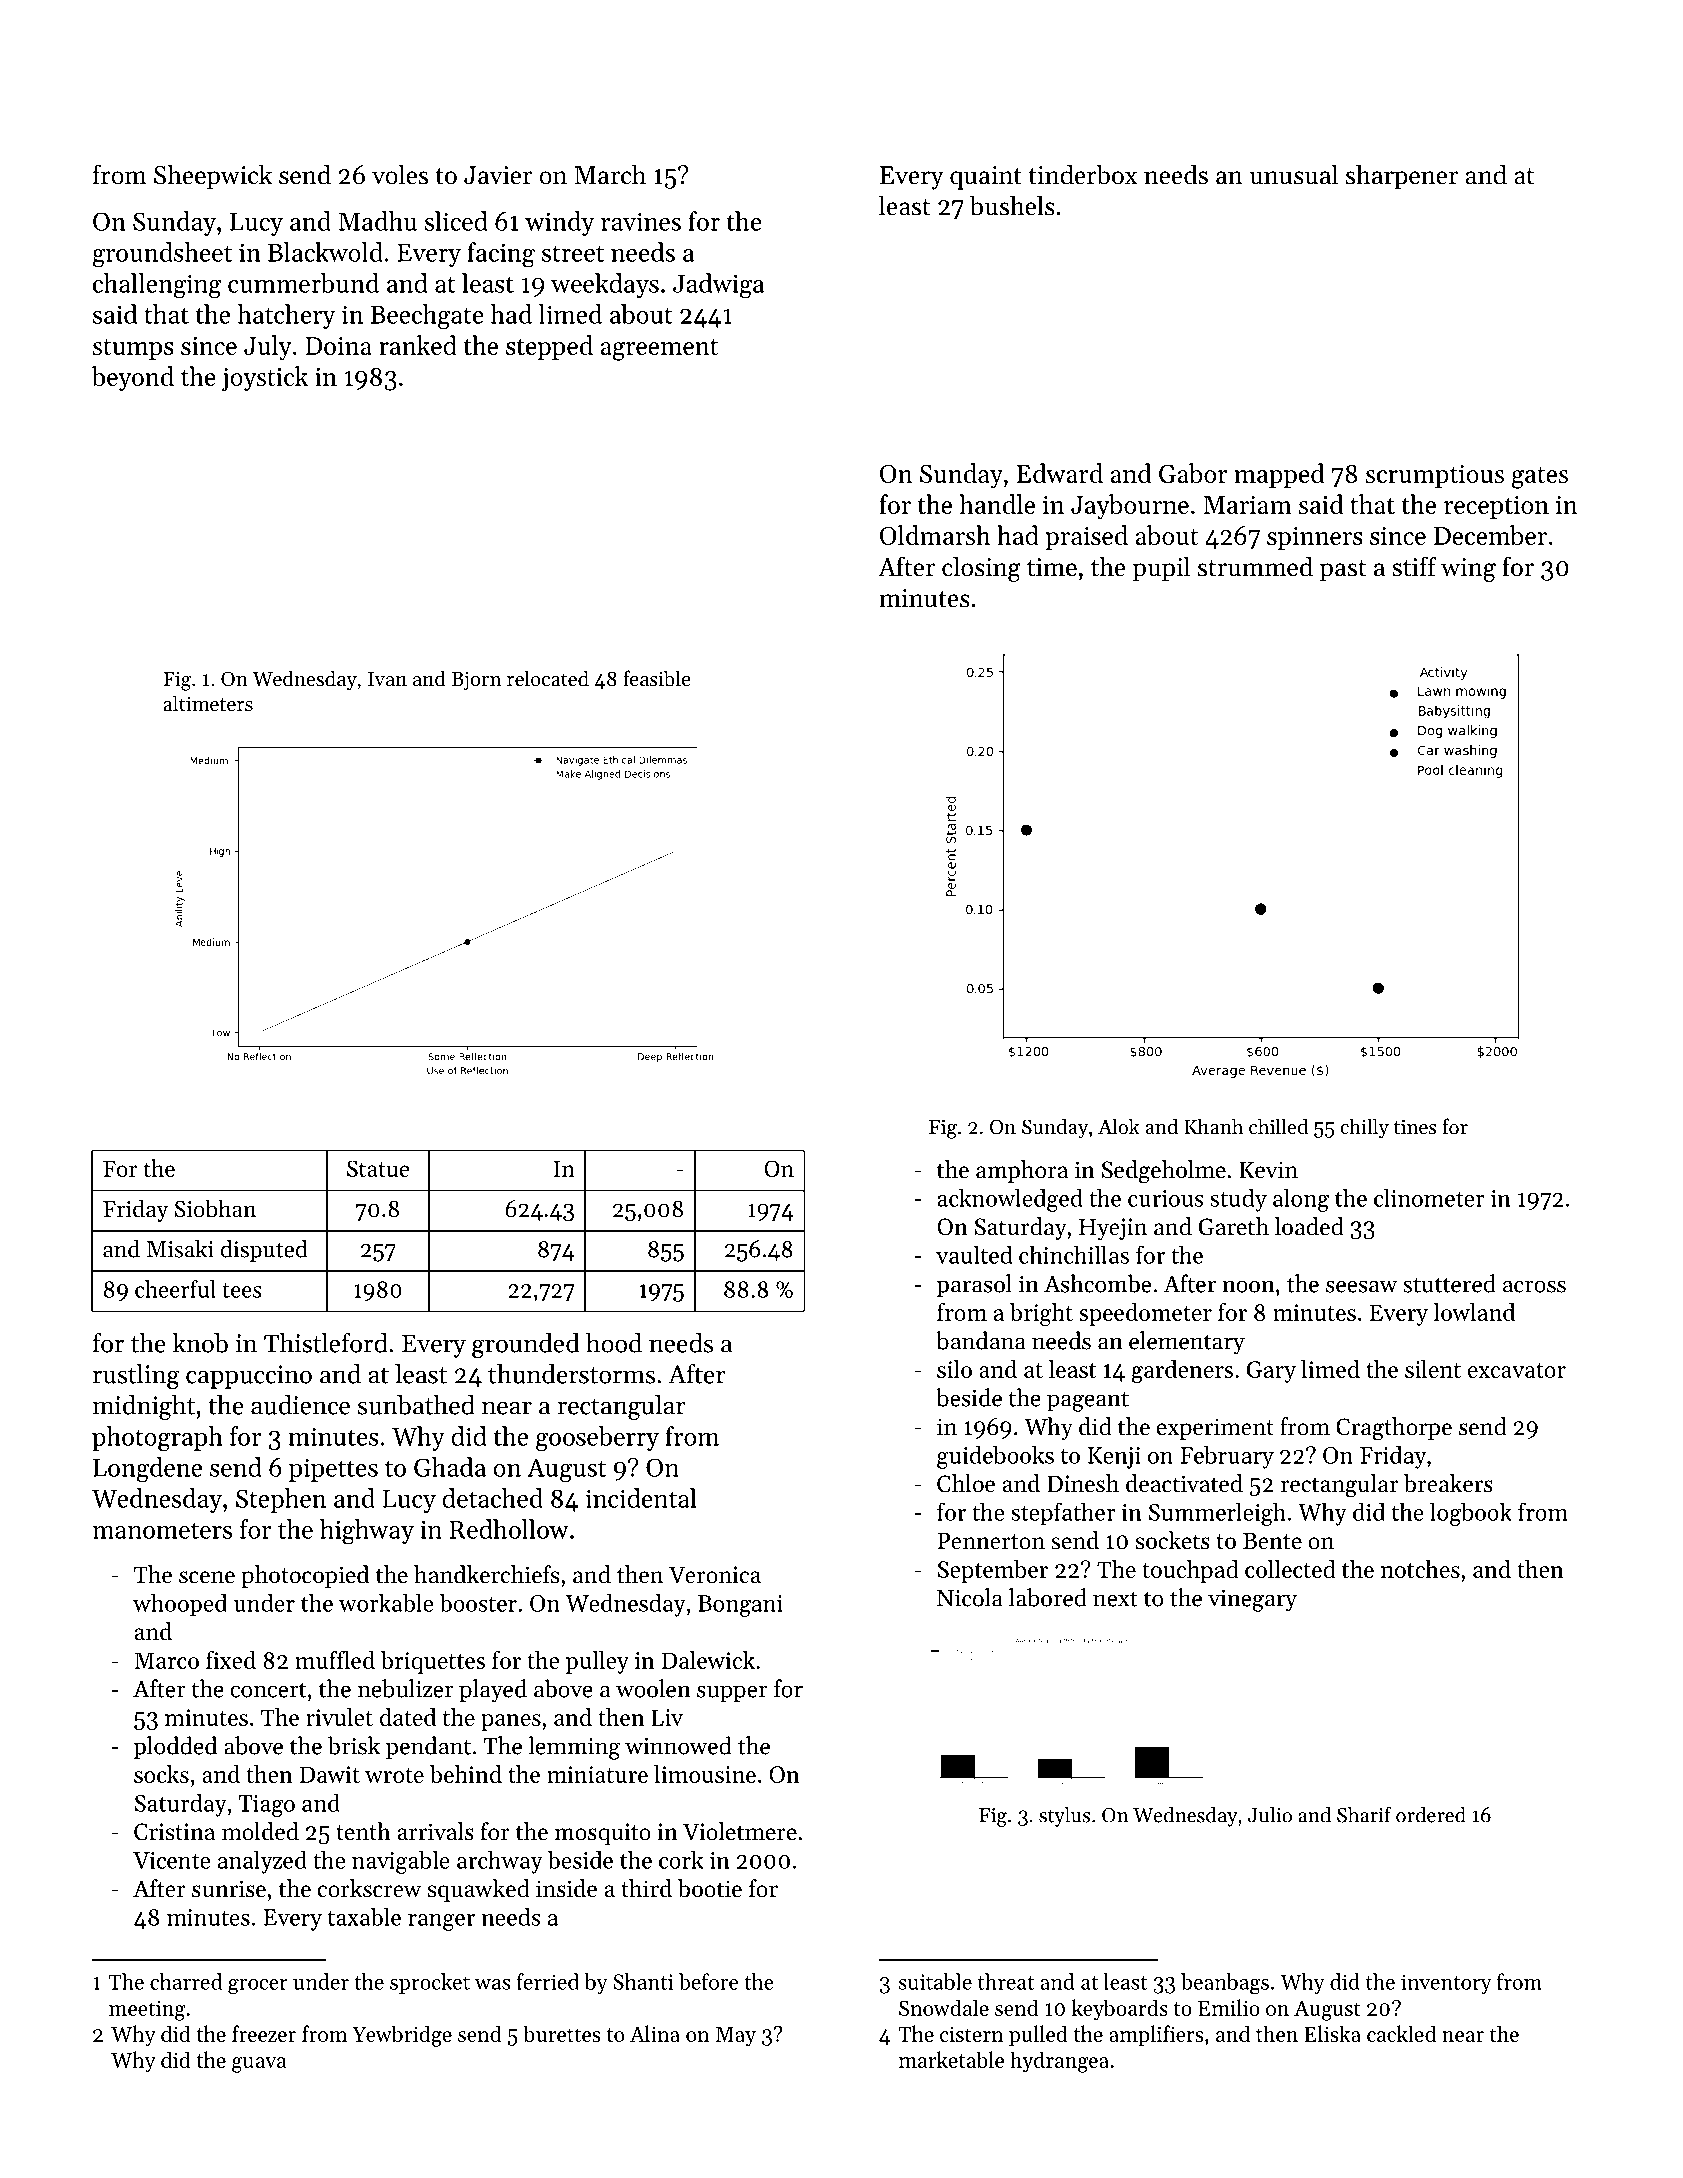 Image resolution: width=1683 pixels, height=2178 pixels. Describe the element at coordinates (1332, 2033) in the screenshot. I see `Eliska` at that location.
